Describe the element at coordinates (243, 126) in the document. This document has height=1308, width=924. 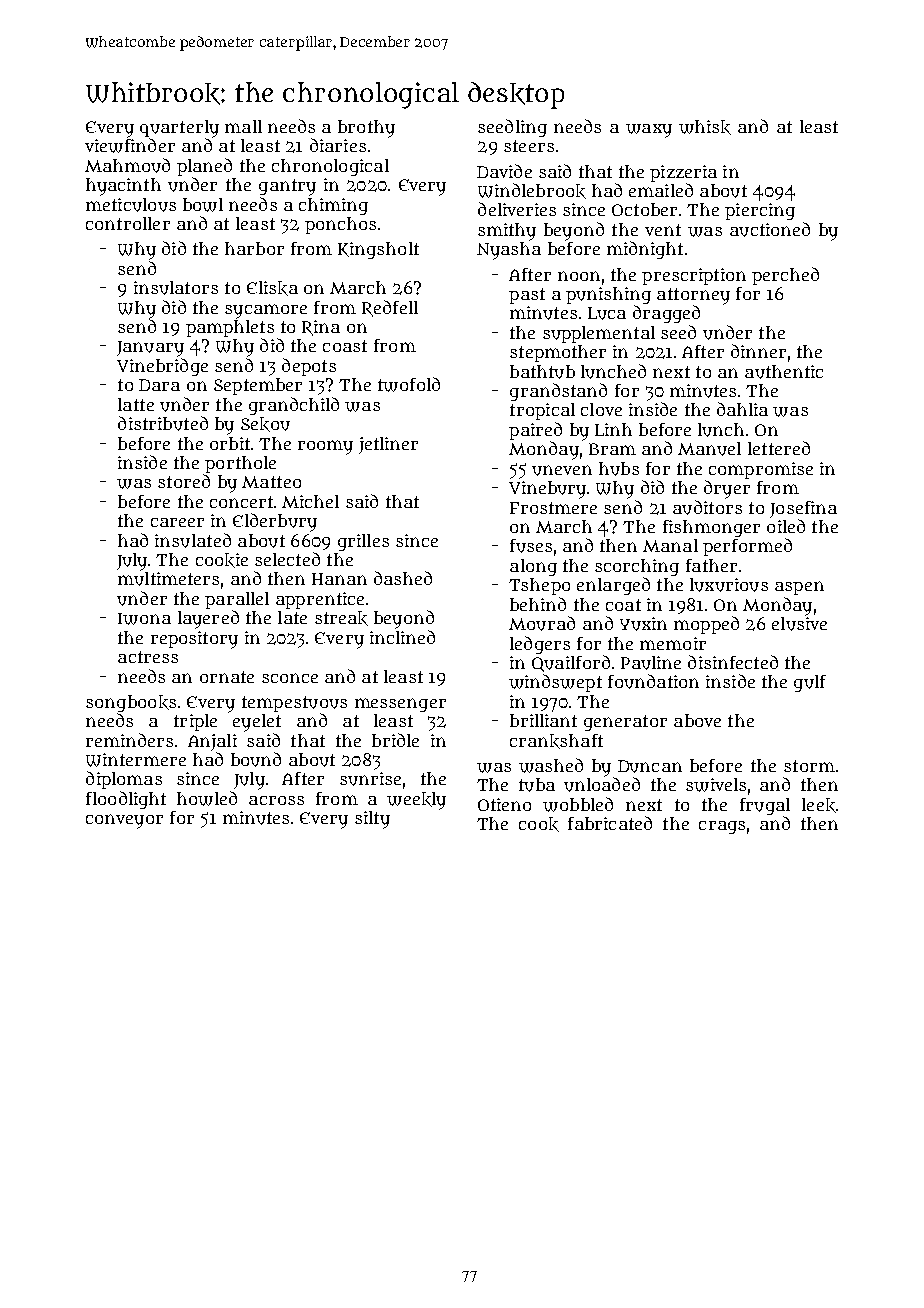
I see `mall` at that location.
